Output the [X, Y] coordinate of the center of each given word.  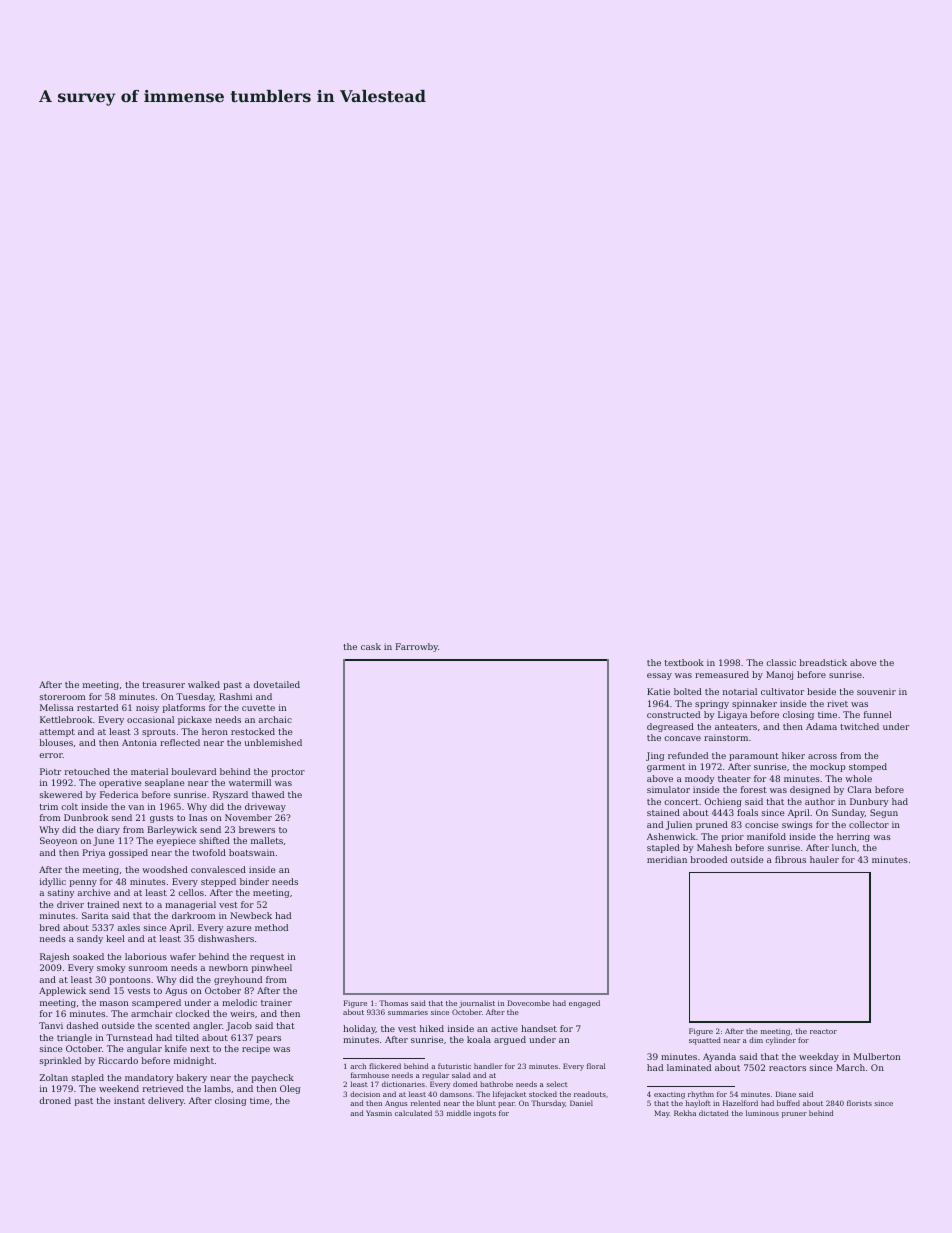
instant [129, 1100]
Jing [655, 756]
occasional [150, 719]
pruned [712, 825]
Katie [658, 691]
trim [49, 806]
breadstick [823, 662]
